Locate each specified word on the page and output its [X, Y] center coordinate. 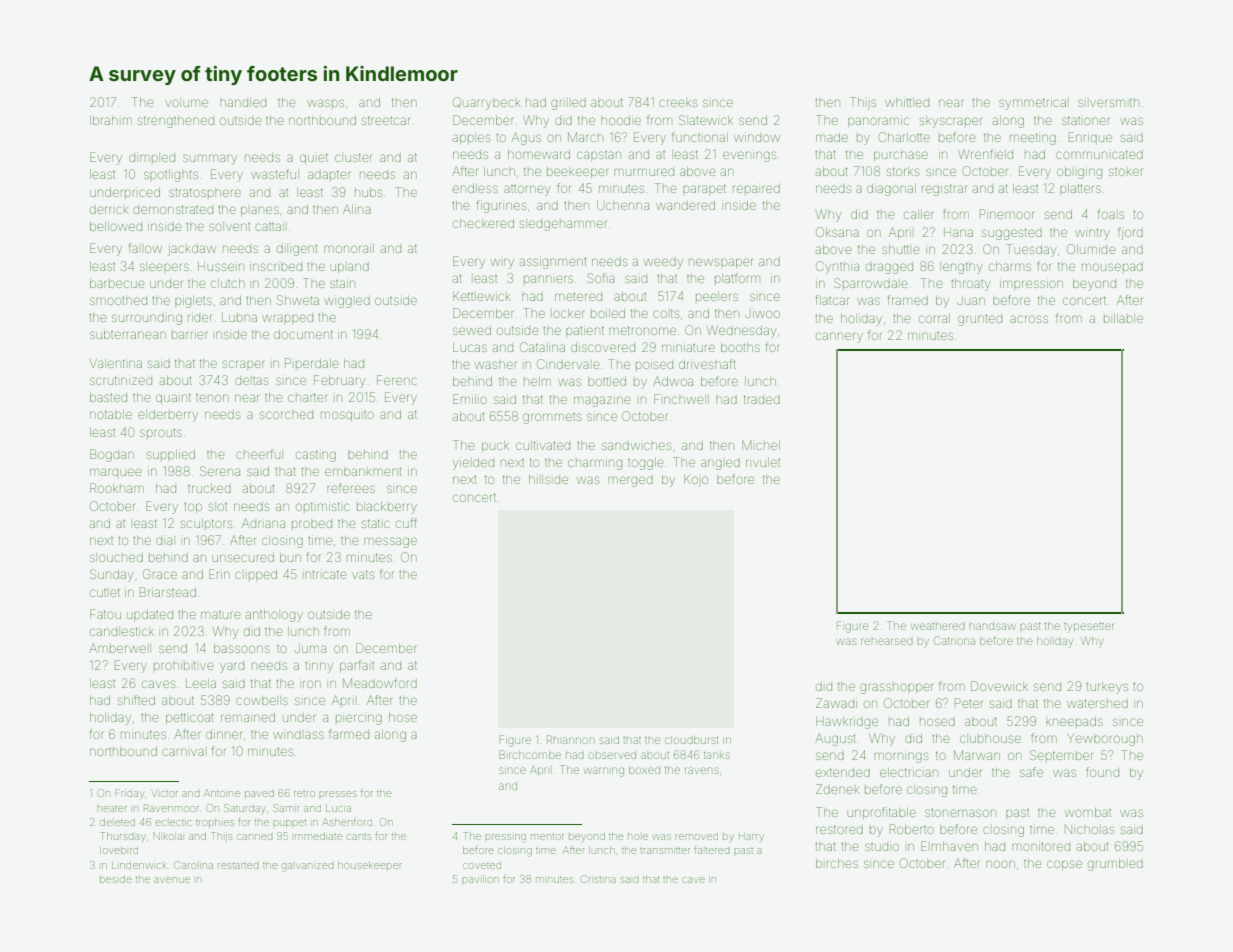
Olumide [1091, 249]
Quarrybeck [486, 103]
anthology [274, 616]
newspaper [721, 263]
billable [1123, 318]
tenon [212, 398]
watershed [1097, 704]
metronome [642, 330]
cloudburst [691, 740]
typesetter [1088, 628]
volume [186, 103]
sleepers [164, 267]
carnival [183, 752]
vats [363, 574]
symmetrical [1032, 104]
